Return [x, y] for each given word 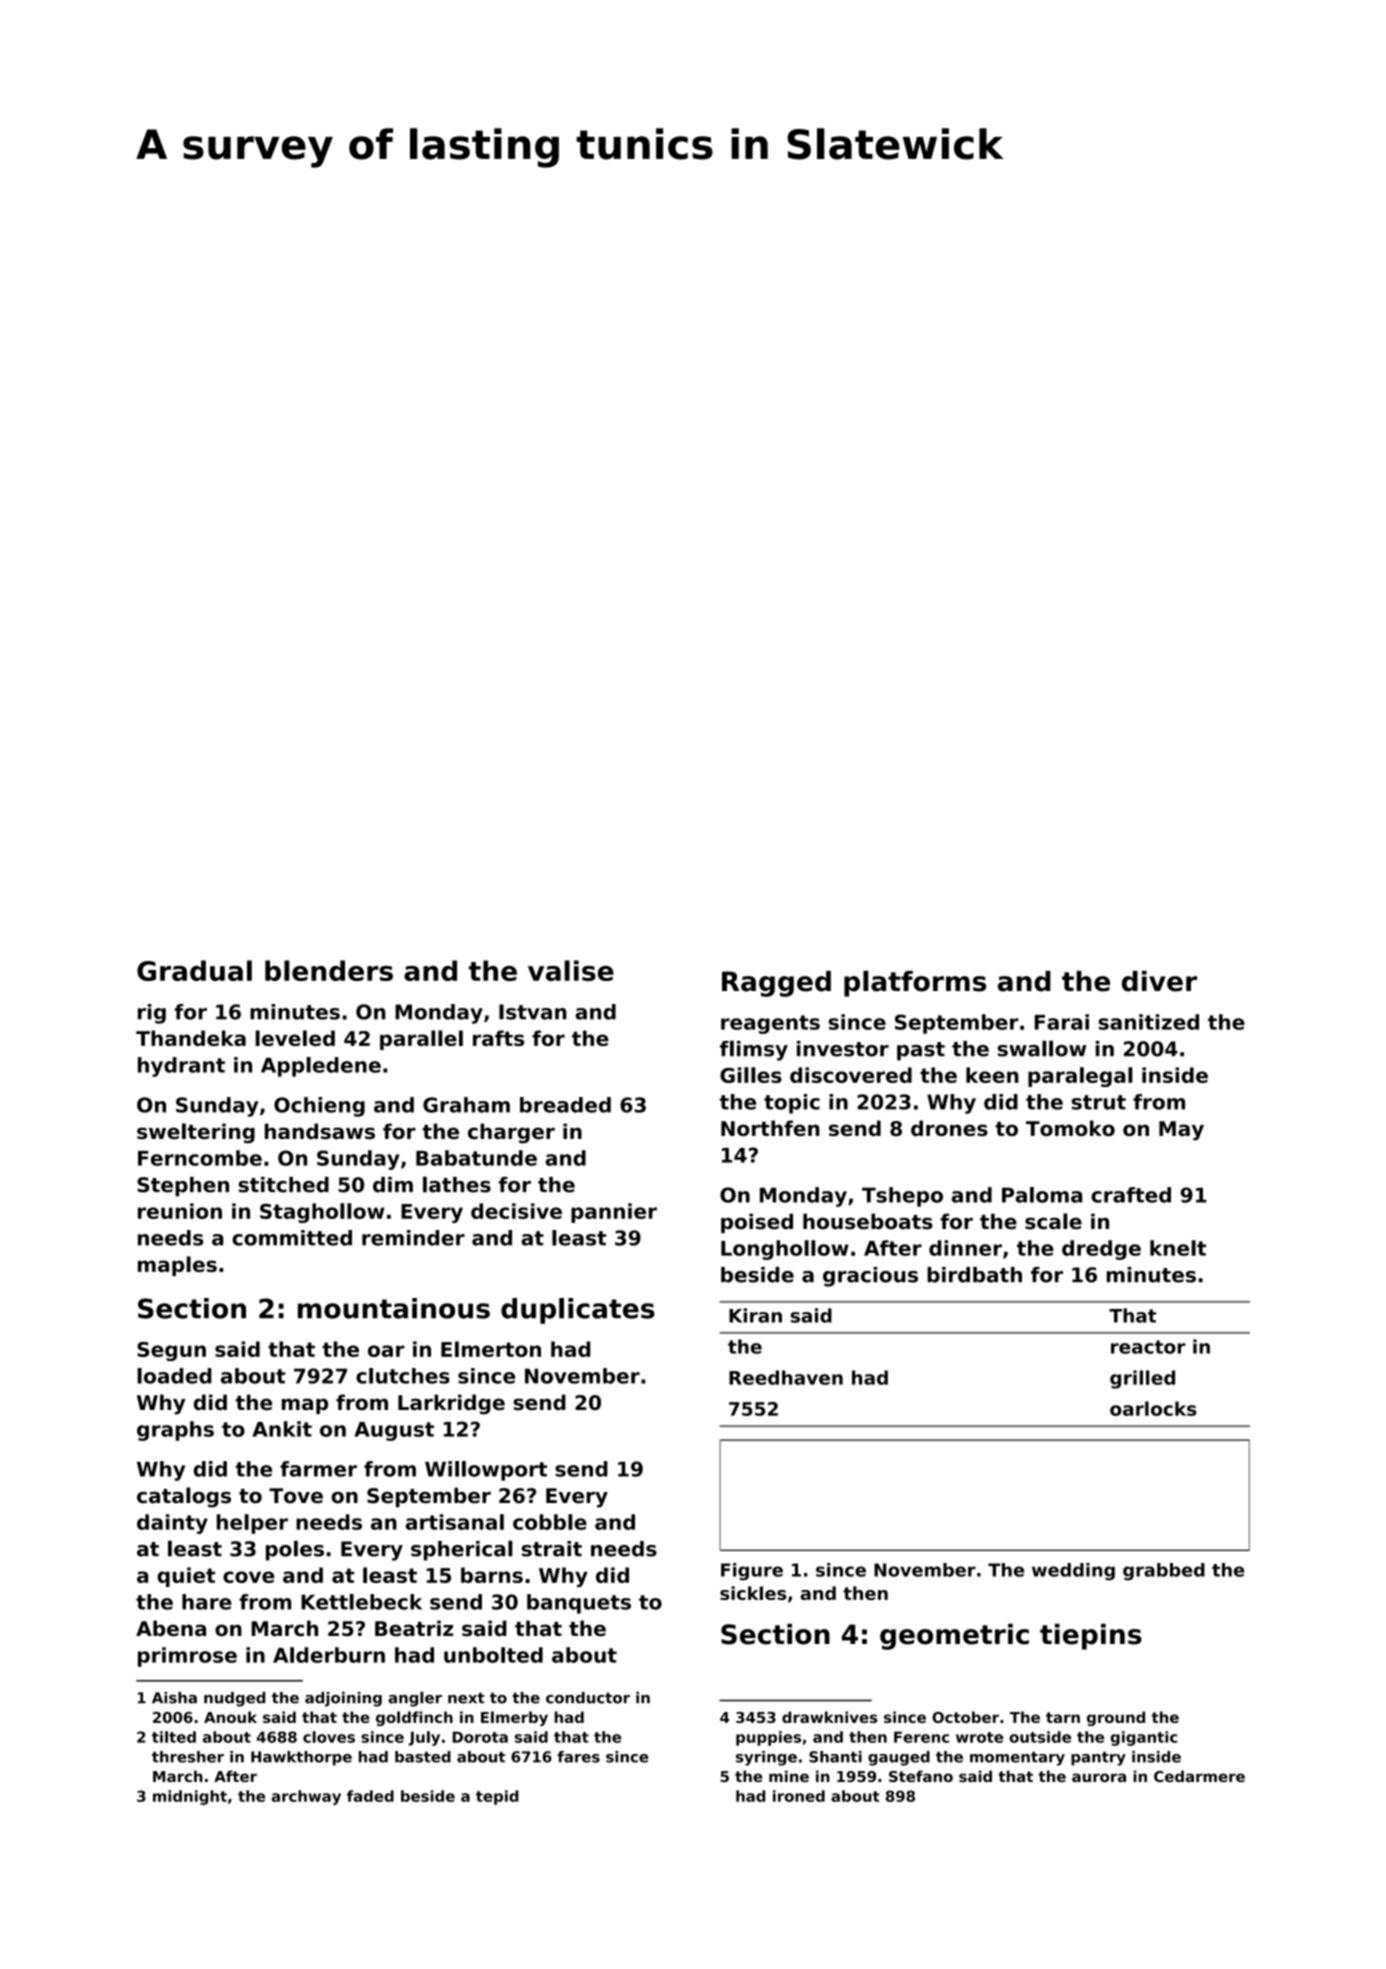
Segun [171, 1351]
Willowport [486, 1471]
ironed [799, 1796]
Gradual [194, 970]
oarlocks [1153, 1408]
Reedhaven [786, 1377]
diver [1159, 981]
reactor [1148, 1347]
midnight [190, 1797]
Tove [296, 1496]
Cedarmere [1199, 1776]
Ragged [776, 984]
